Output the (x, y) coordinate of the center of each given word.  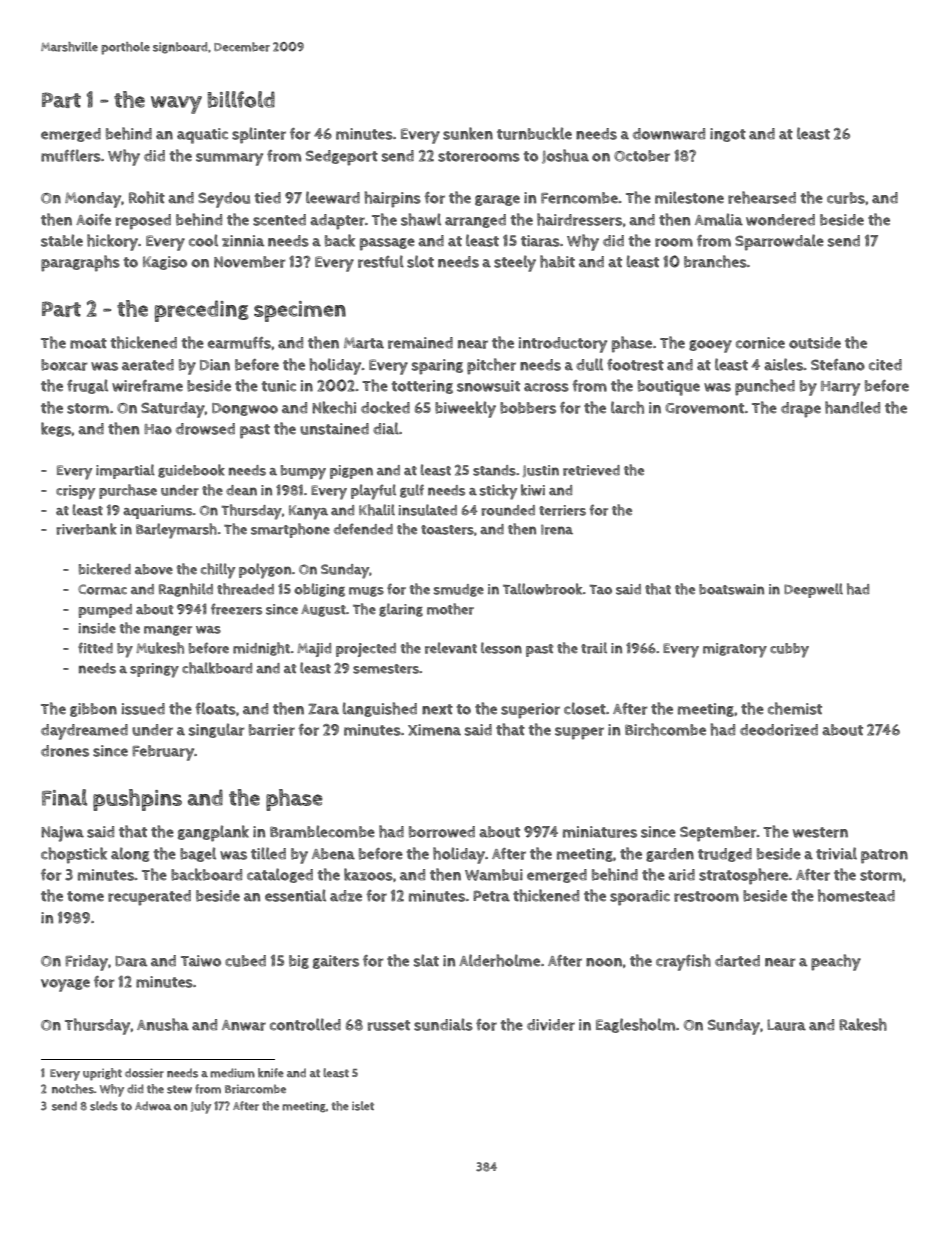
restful (381, 261)
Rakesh (863, 1024)
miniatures (600, 832)
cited (885, 365)
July (201, 1107)
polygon (265, 571)
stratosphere (743, 876)
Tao (600, 589)
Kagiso (165, 263)
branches (715, 261)
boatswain (731, 589)
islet (363, 1106)
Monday (93, 200)
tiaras (540, 241)
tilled (268, 853)
